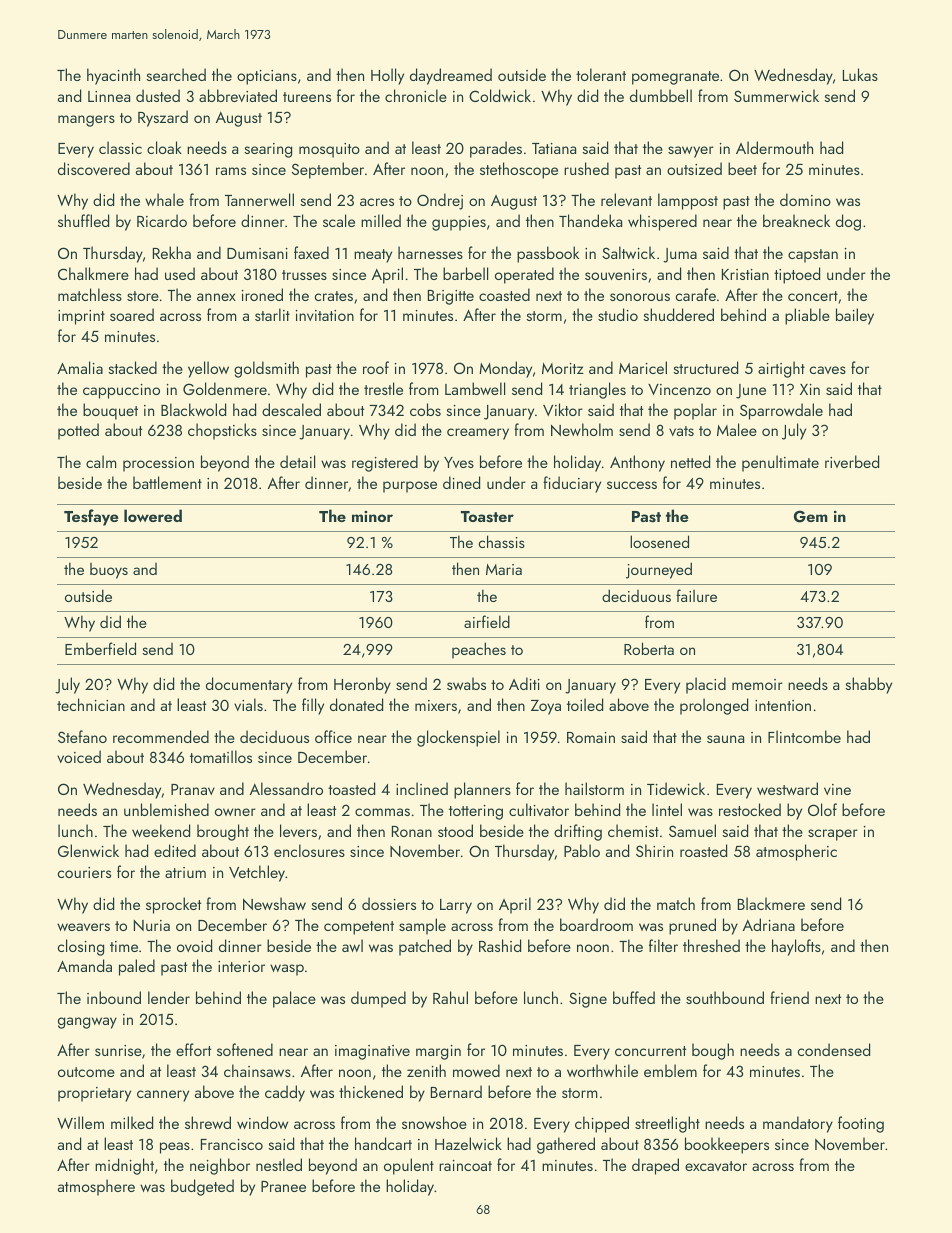 The height and width of the screenshot is (1233, 952). What do you see at coordinates (80, 367) in the screenshot?
I see `Amalia` at bounding box center [80, 367].
